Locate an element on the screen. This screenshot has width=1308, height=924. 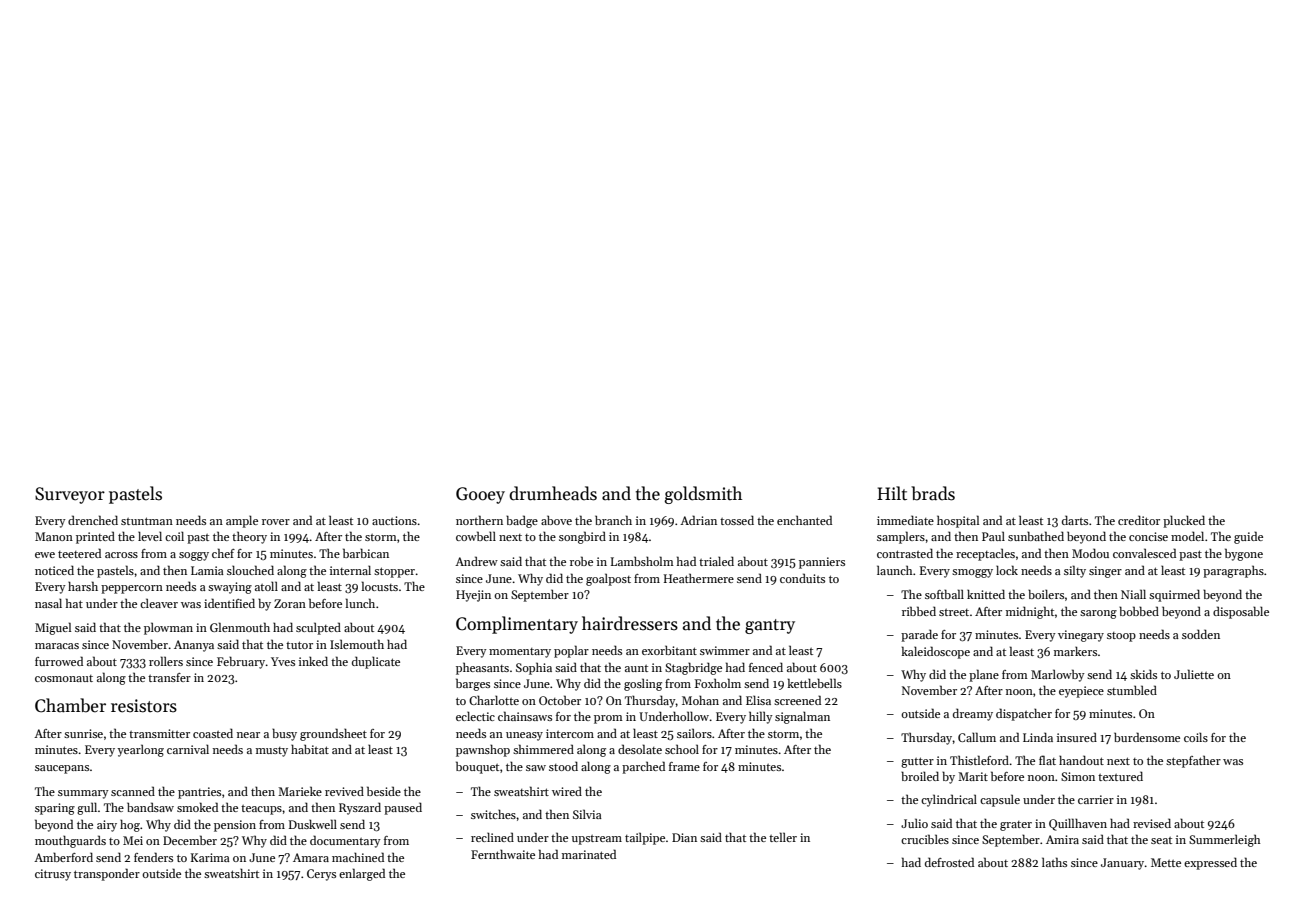
Islemouth is located at coordinates (357, 644).
